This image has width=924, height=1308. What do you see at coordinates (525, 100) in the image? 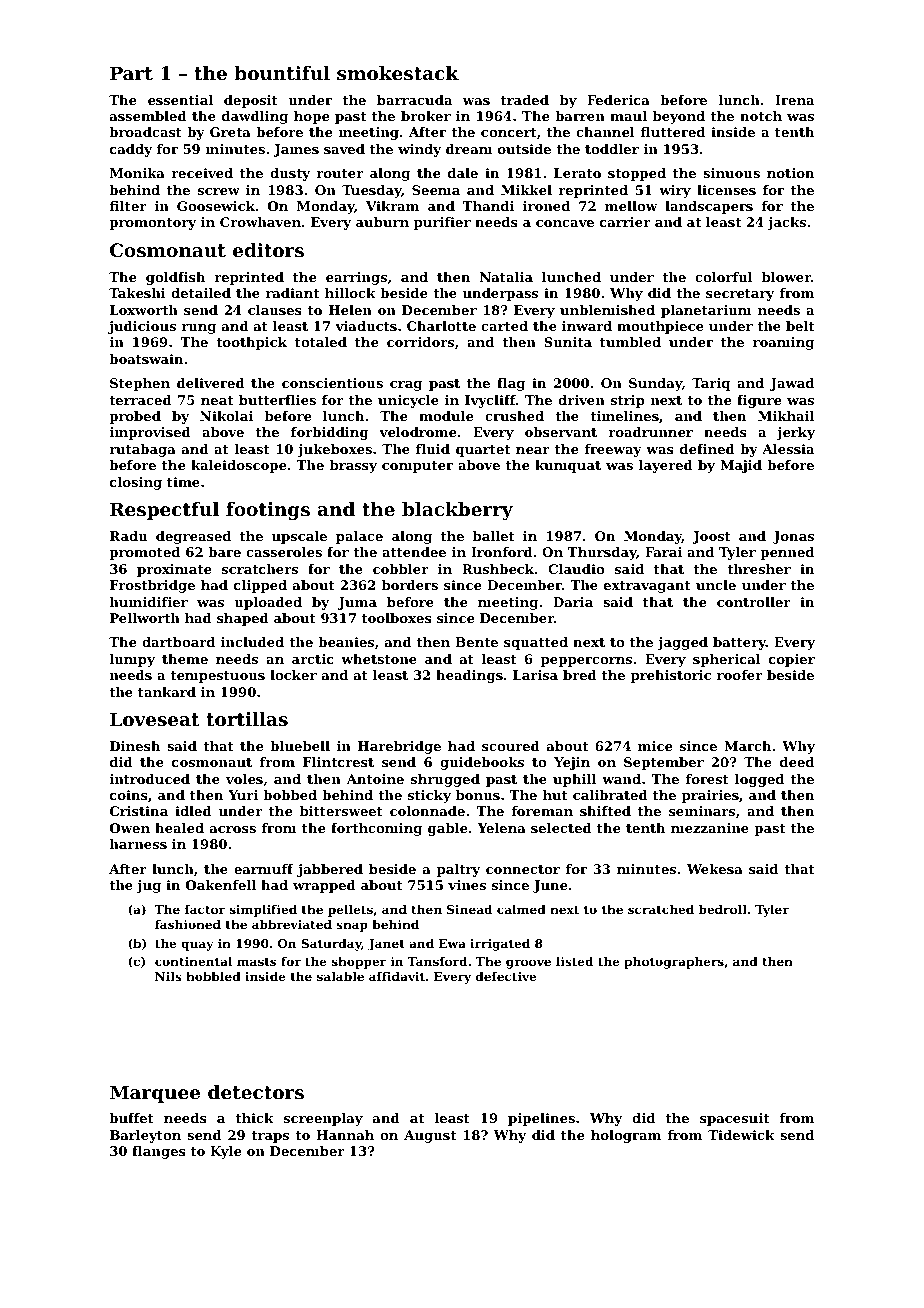
I see `traded` at bounding box center [525, 100].
